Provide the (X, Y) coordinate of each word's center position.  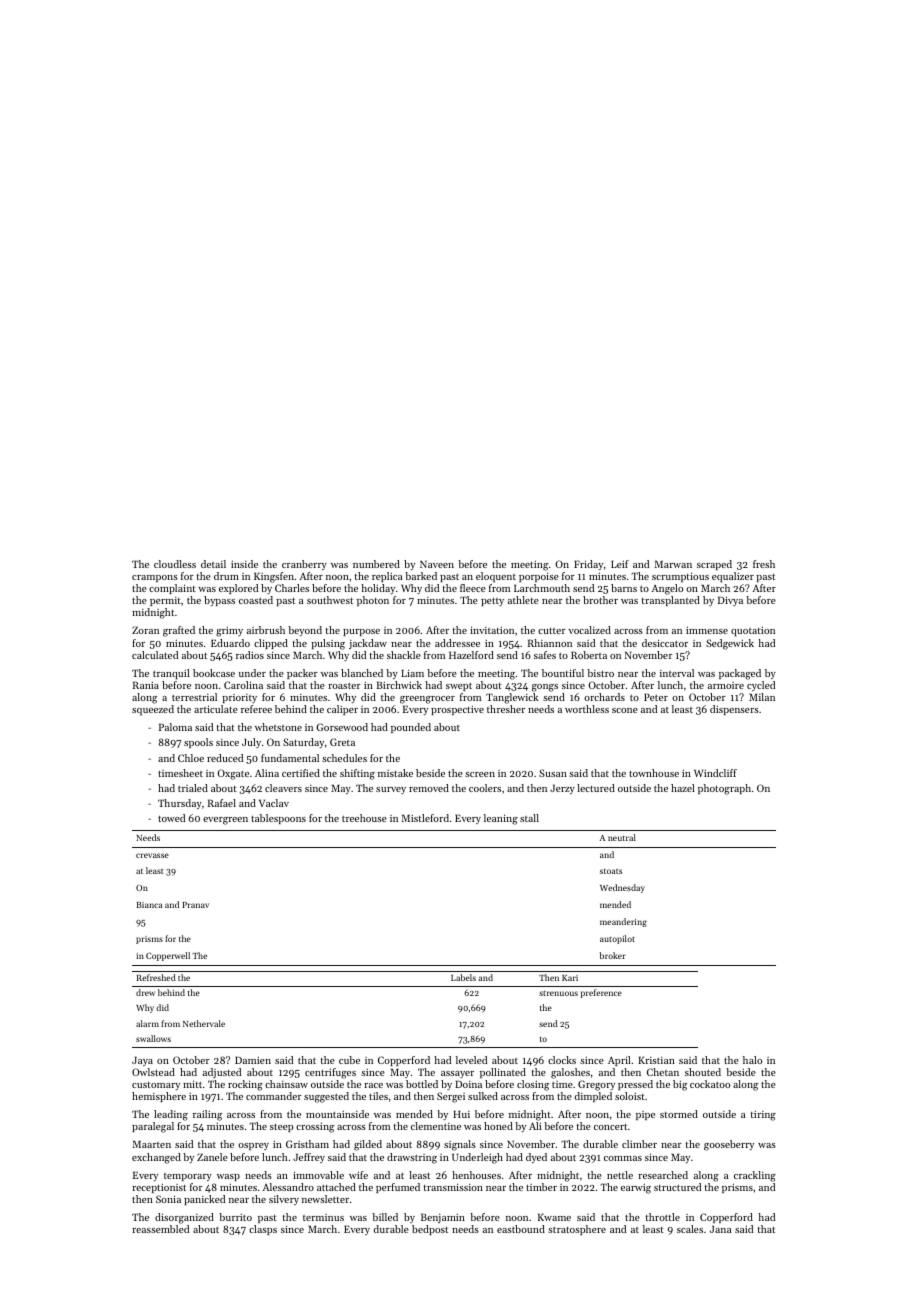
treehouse (364, 818)
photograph (724, 789)
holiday (378, 589)
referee (256, 709)
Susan (553, 773)
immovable (318, 1175)
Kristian (656, 1060)
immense (707, 630)
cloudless (175, 564)
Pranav (195, 905)
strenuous (558, 993)
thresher (506, 709)
